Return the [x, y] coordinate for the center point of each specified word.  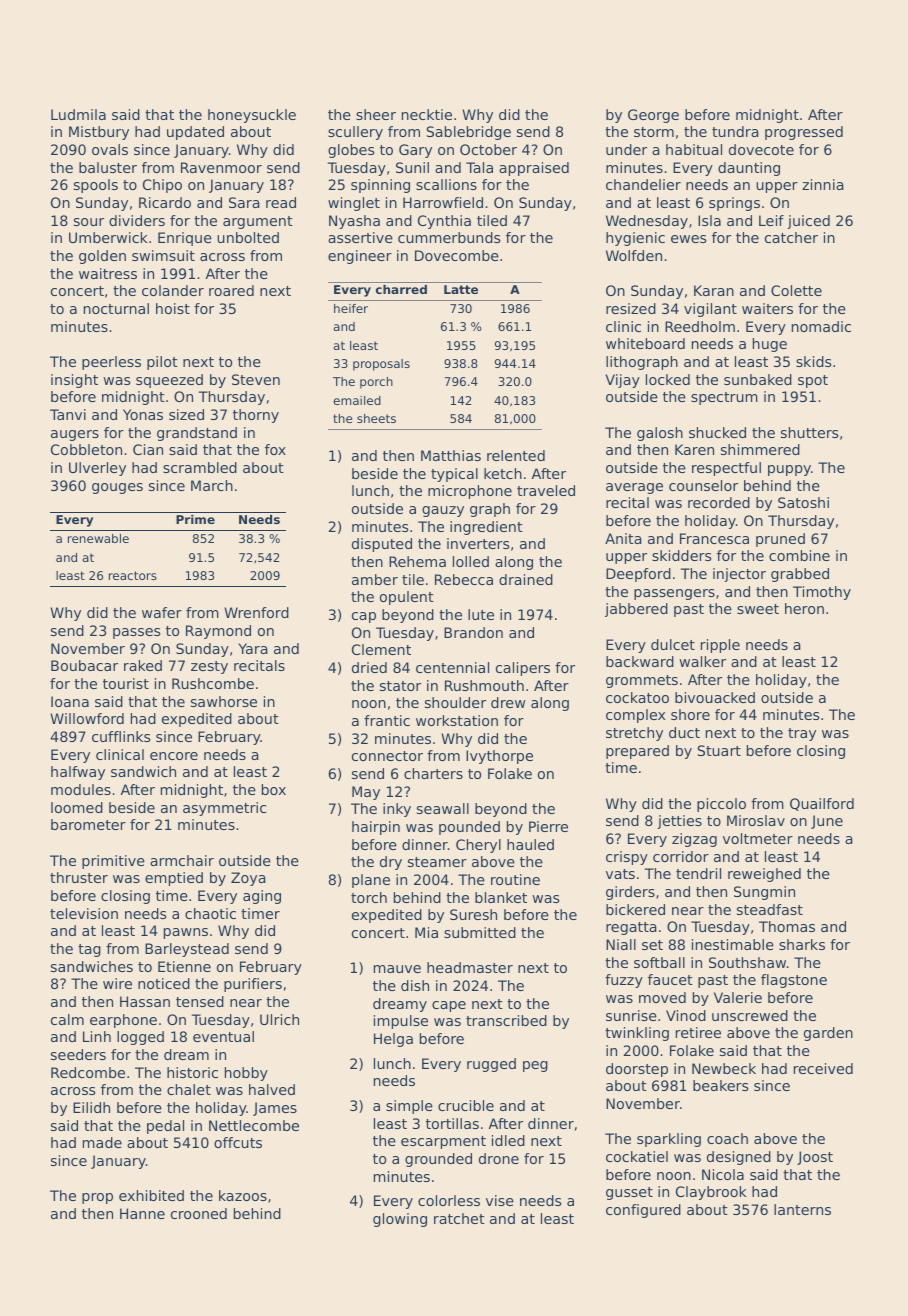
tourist [126, 683]
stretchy [634, 734]
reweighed [764, 875]
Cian [148, 449]
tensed [200, 1001]
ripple [720, 646]
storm [654, 132]
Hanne [142, 1213]
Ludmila [78, 114]
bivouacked [715, 697]
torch [369, 897]
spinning [380, 186]
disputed [382, 545]
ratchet [459, 1218]
